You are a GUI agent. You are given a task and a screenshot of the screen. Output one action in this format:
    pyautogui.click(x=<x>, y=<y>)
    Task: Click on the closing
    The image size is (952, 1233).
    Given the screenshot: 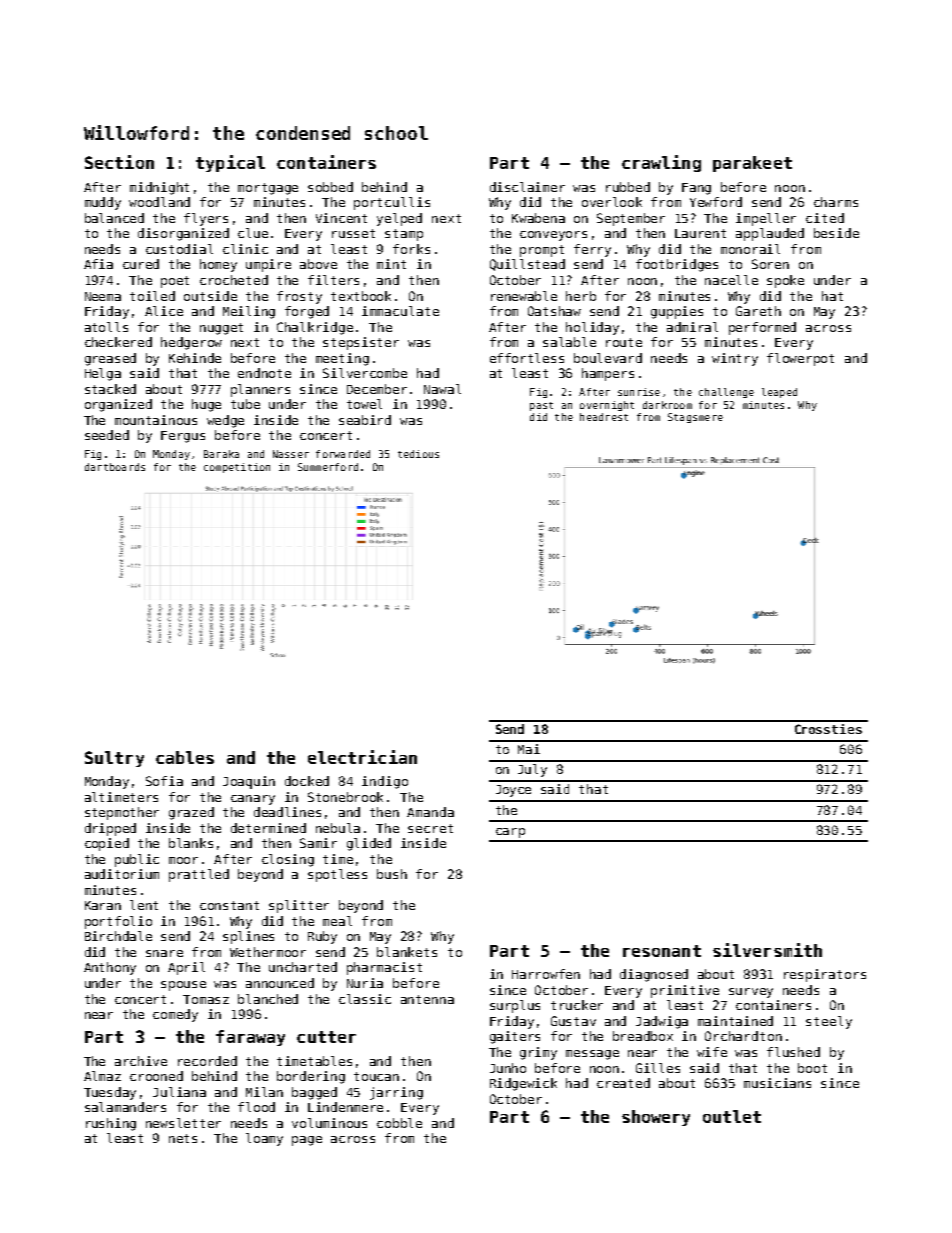 What is the action you would take?
    pyautogui.click(x=288, y=860)
